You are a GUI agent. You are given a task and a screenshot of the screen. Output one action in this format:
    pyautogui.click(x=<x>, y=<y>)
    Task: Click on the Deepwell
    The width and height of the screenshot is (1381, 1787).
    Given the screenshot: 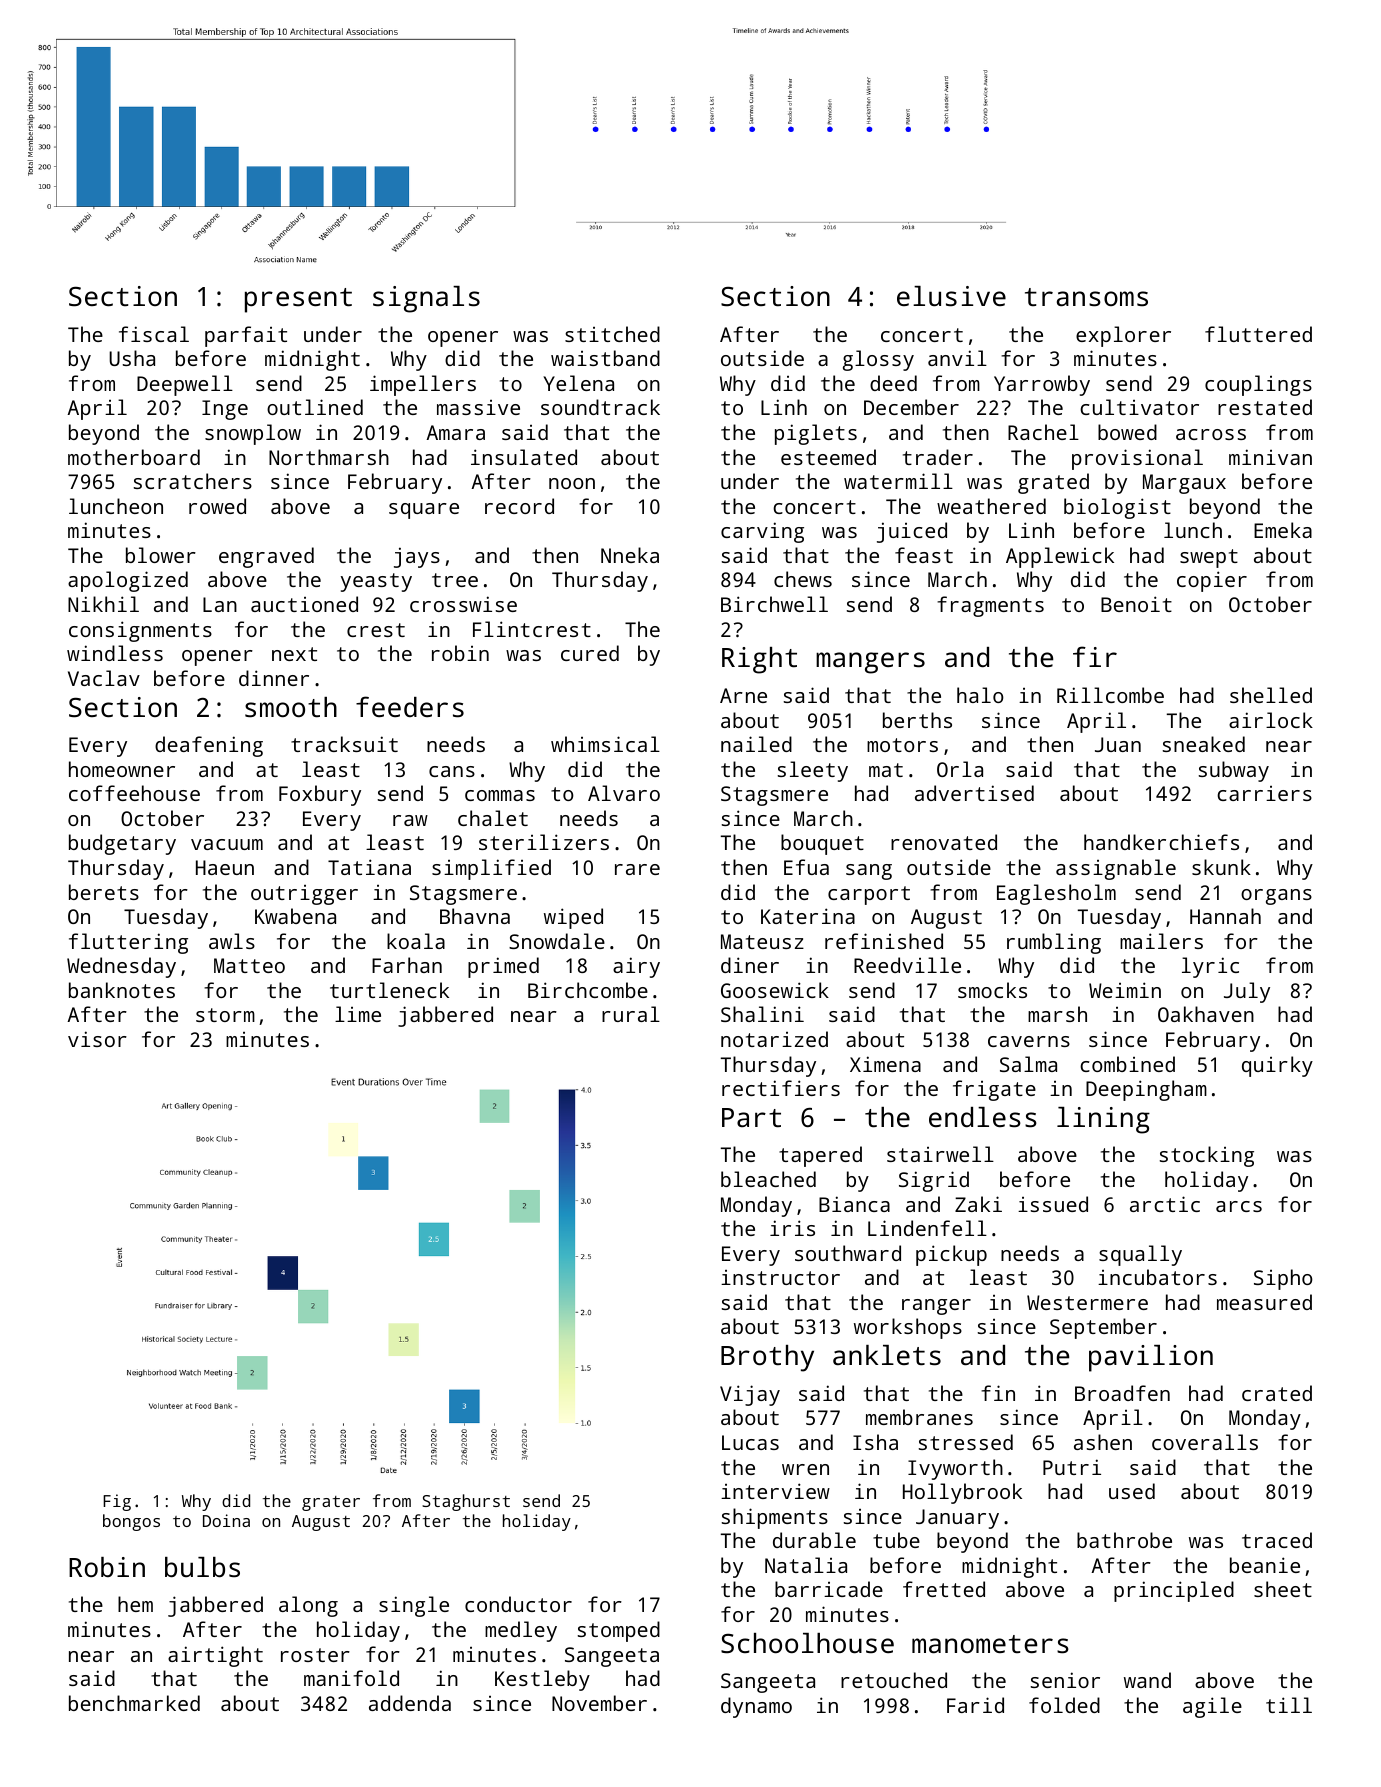 What is the action you would take?
    pyautogui.click(x=185, y=385)
